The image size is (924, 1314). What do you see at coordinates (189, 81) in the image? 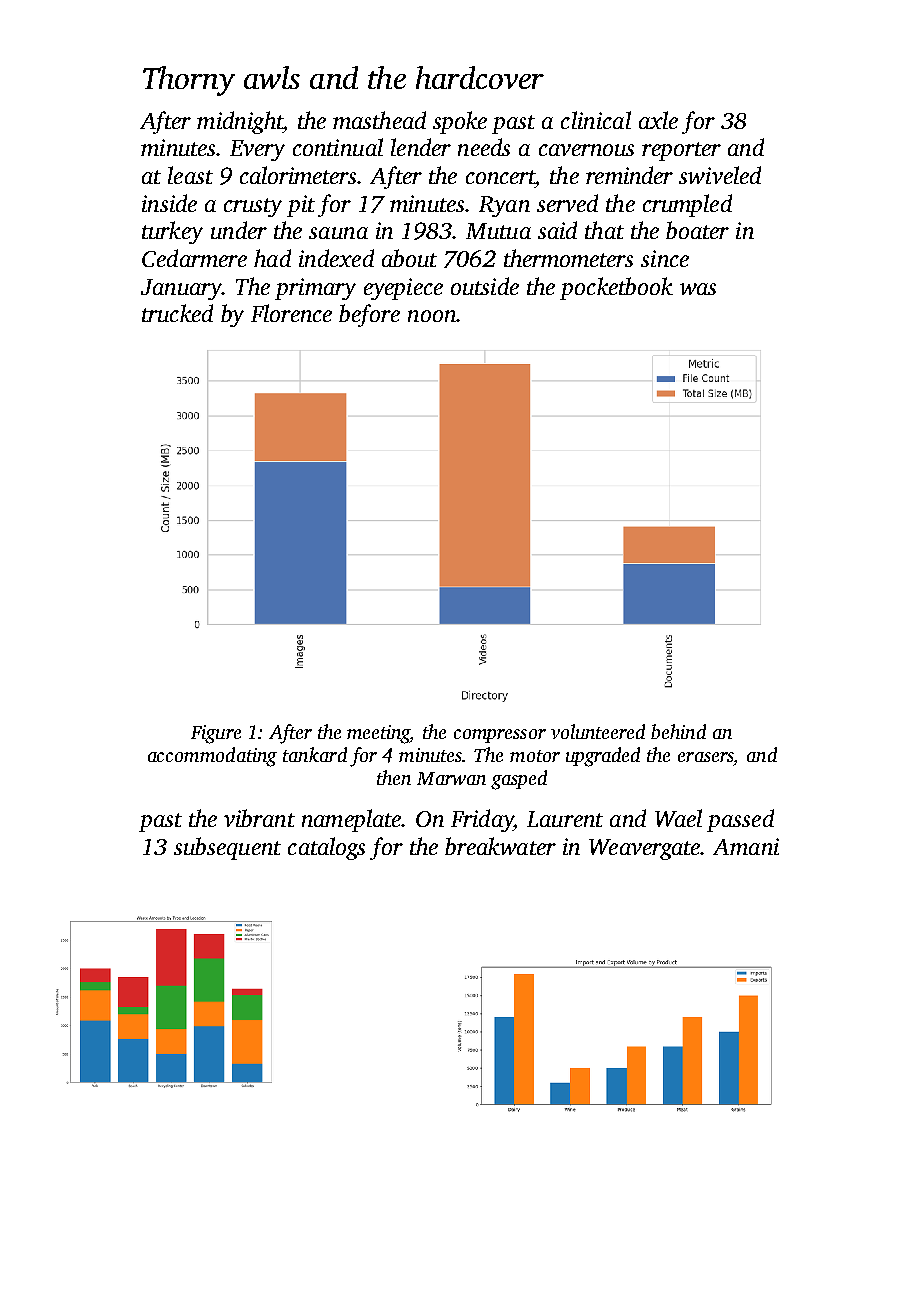
I see `Thorny` at bounding box center [189, 81].
